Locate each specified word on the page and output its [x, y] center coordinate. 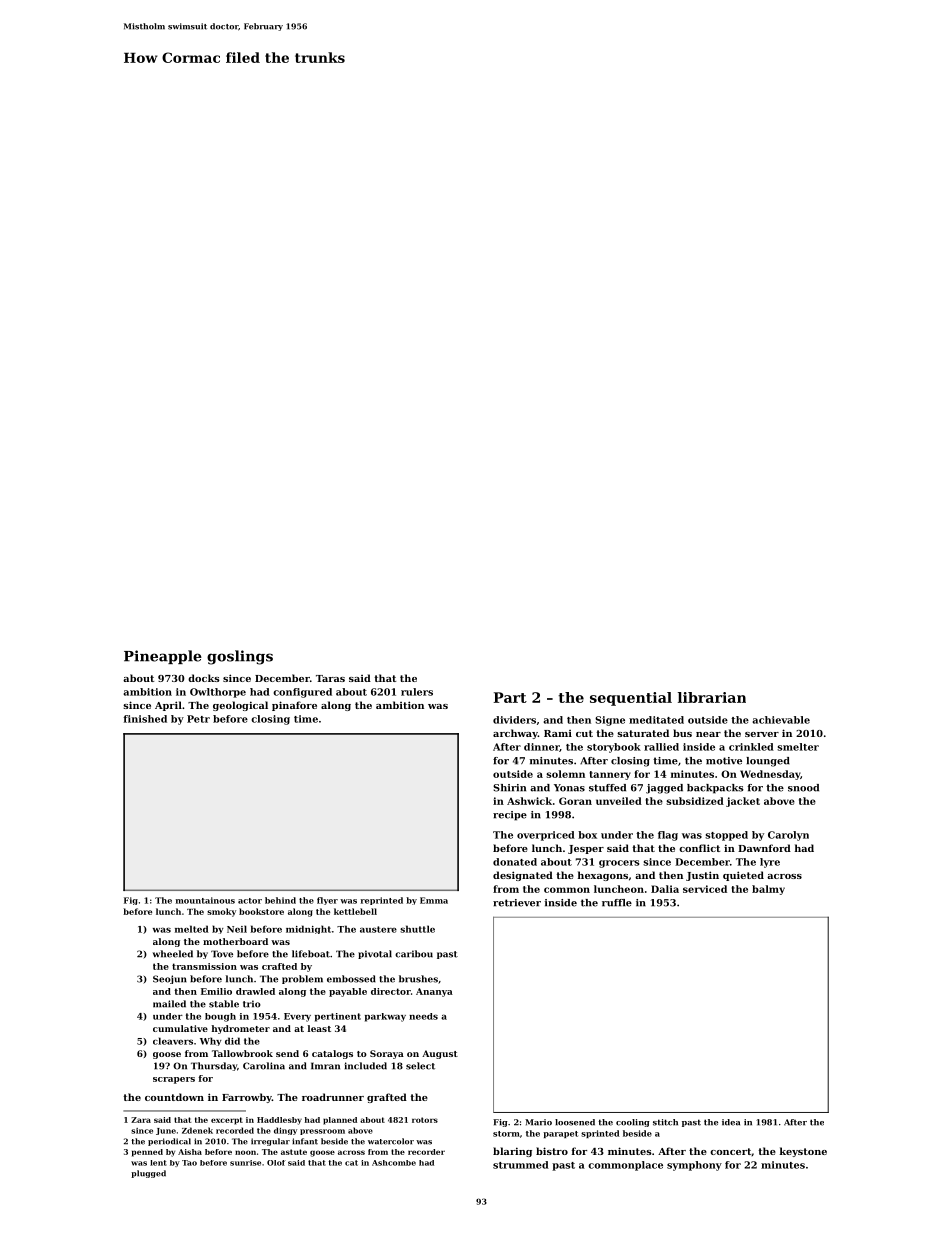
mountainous [205, 900]
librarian [712, 697]
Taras [330, 678]
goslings [240, 657]
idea [731, 1122]
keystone [803, 1152]
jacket [743, 802]
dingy [285, 1131]
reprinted [382, 901]
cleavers [173, 1041]
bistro [552, 1151]
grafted [387, 1098]
